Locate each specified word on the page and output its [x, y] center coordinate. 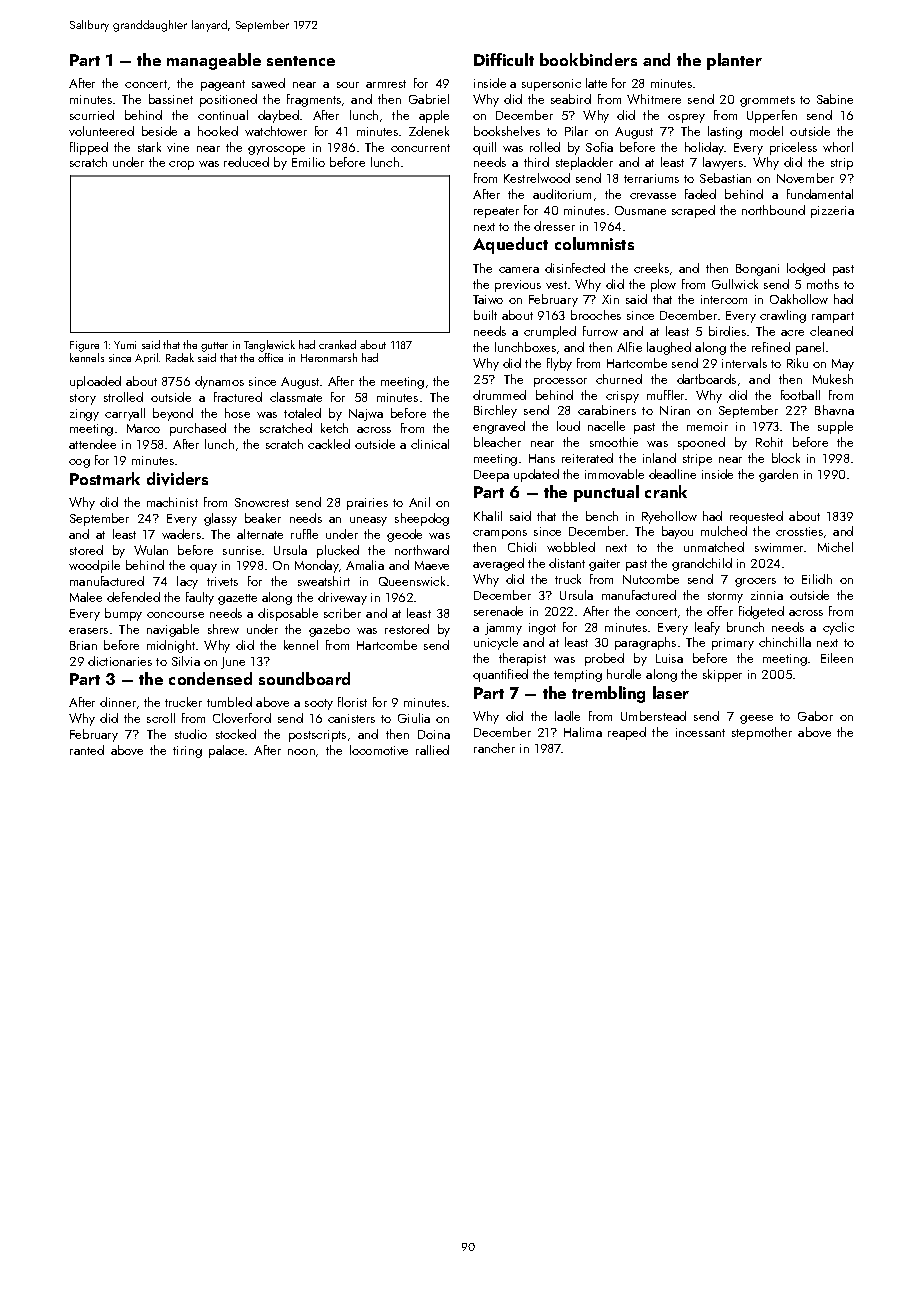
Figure [84, 346]
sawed [268, 83]
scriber [342, 613]
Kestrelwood [537, 178]
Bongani [757, 270]
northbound [773, 210]
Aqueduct [510, 245]
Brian [83, 645]
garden [778, 475]
